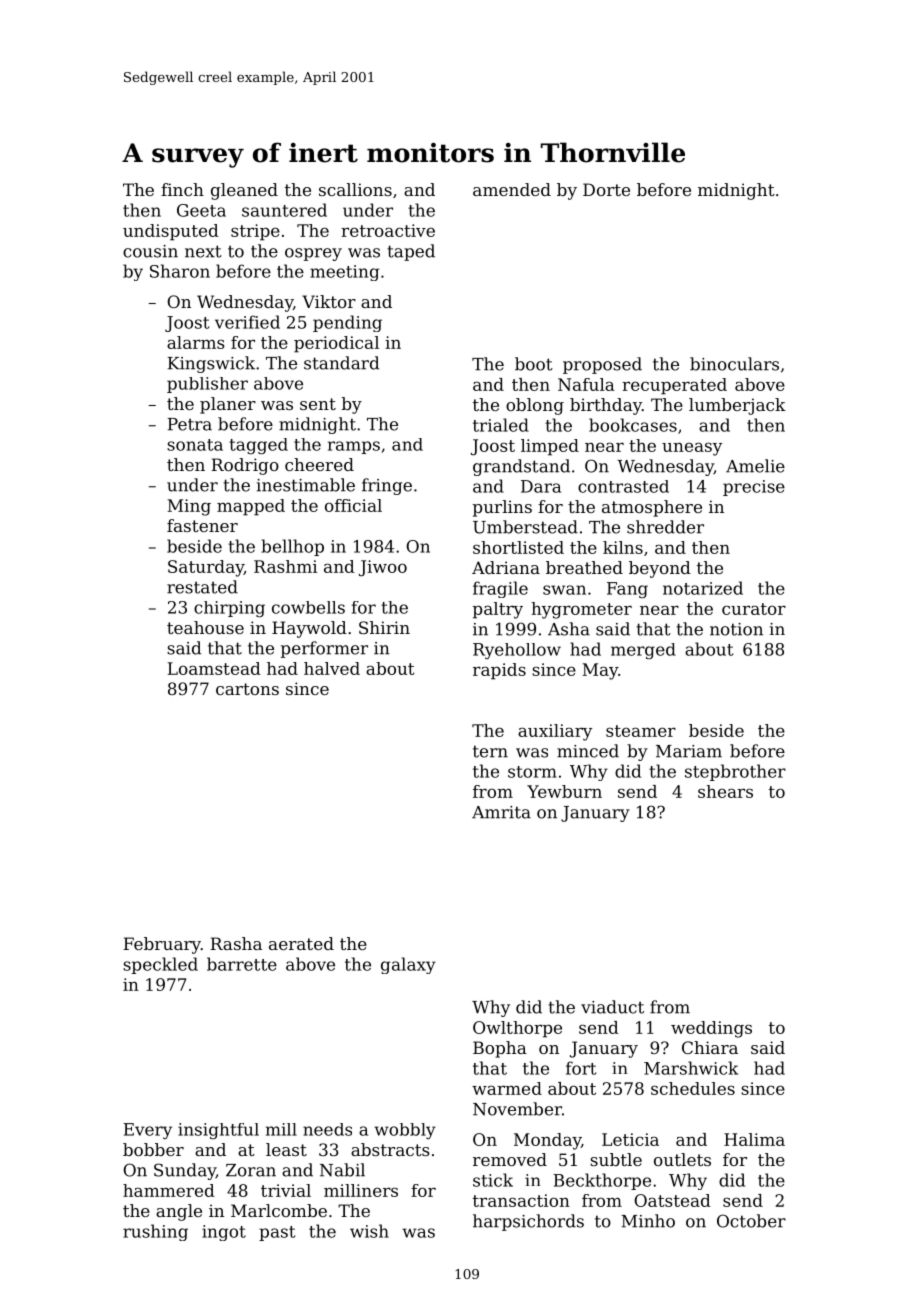 The height and width of the image is (1316, 908). I want to click on May, so click(600, 671).
